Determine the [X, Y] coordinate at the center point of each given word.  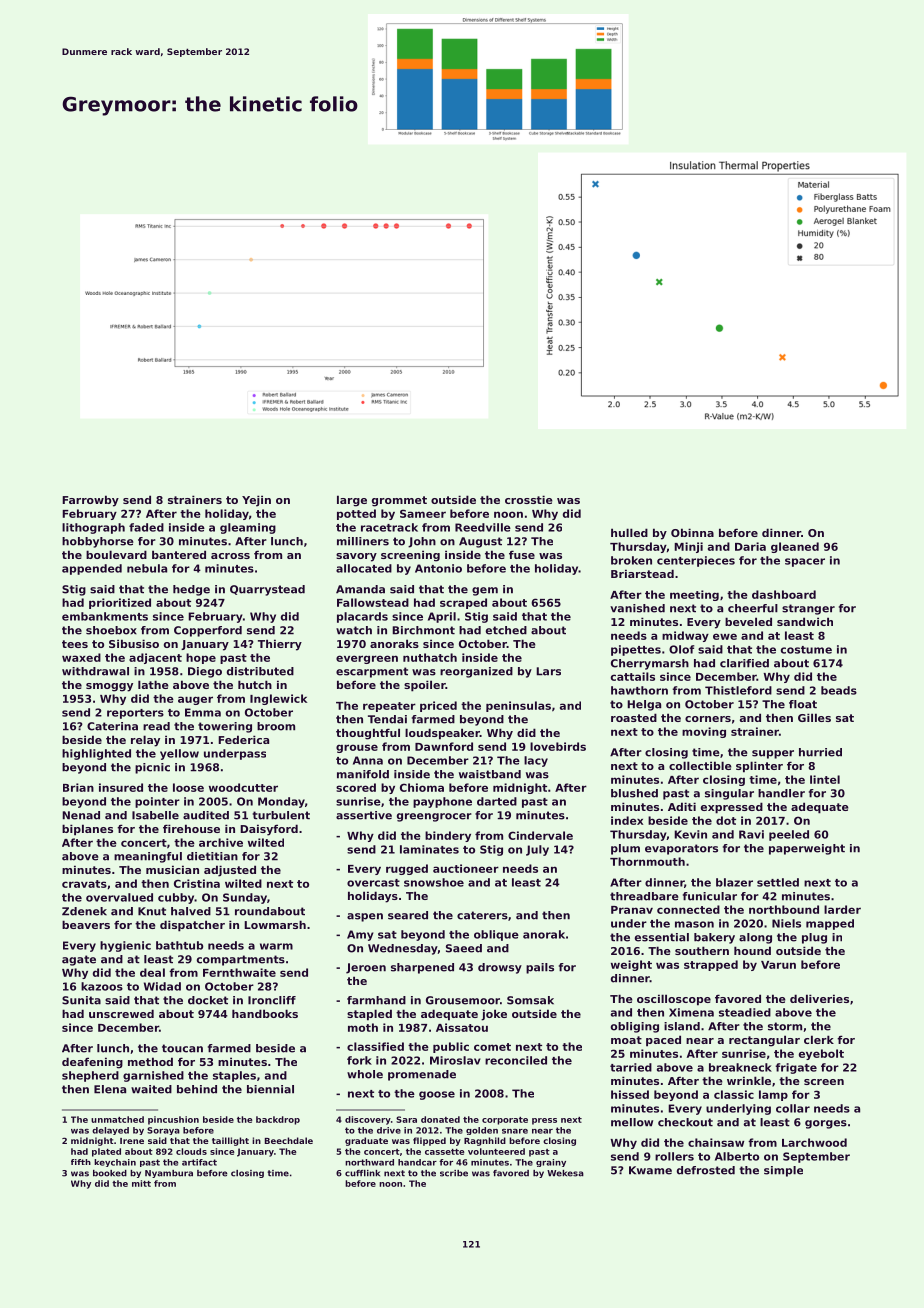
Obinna [692, 532]
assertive [364, 815]
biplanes [87, 830]
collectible [700, 765]
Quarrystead [267, 590]
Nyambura [169, 1174]
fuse [522, 554]
